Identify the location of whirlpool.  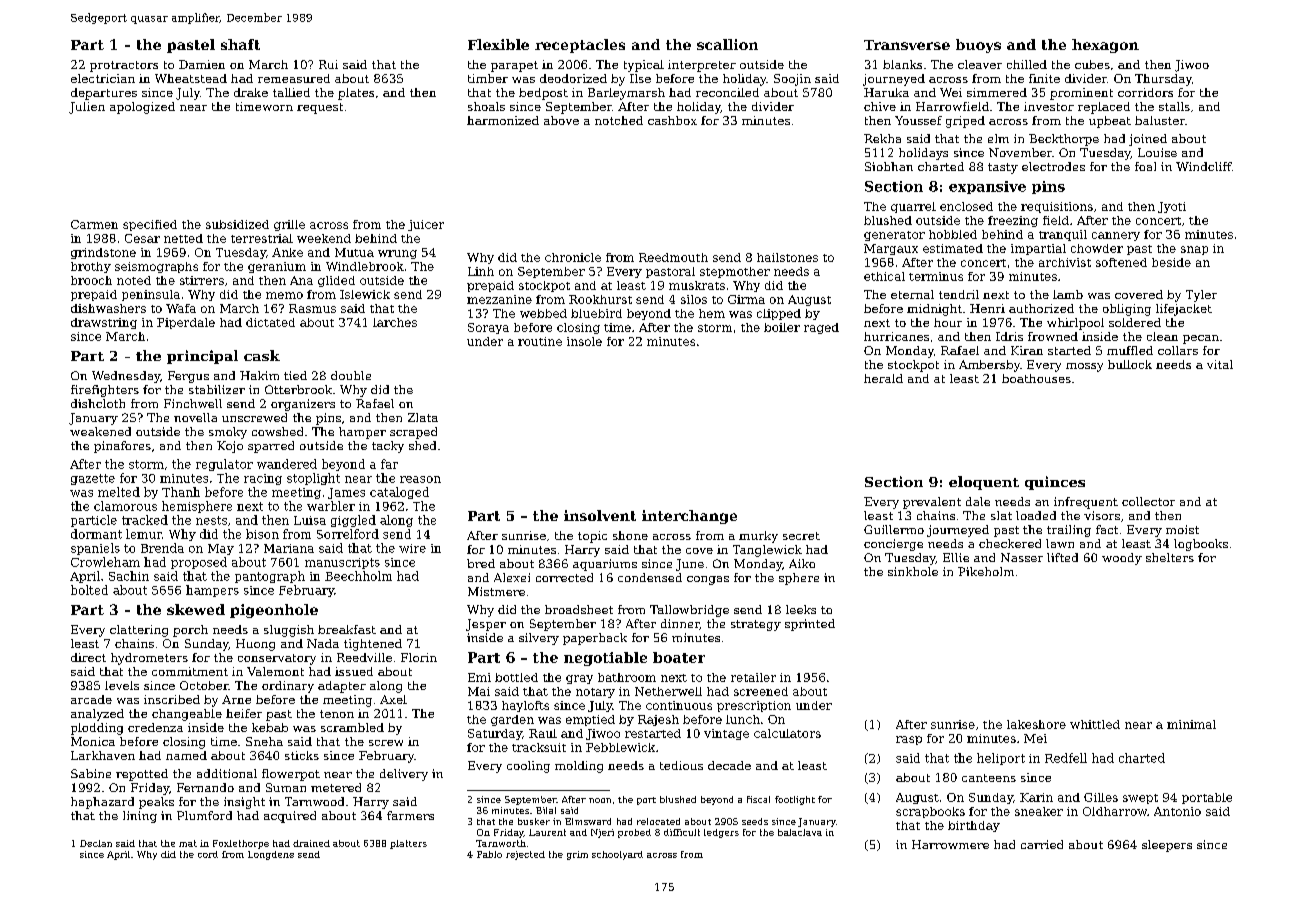
(1075, 324).
